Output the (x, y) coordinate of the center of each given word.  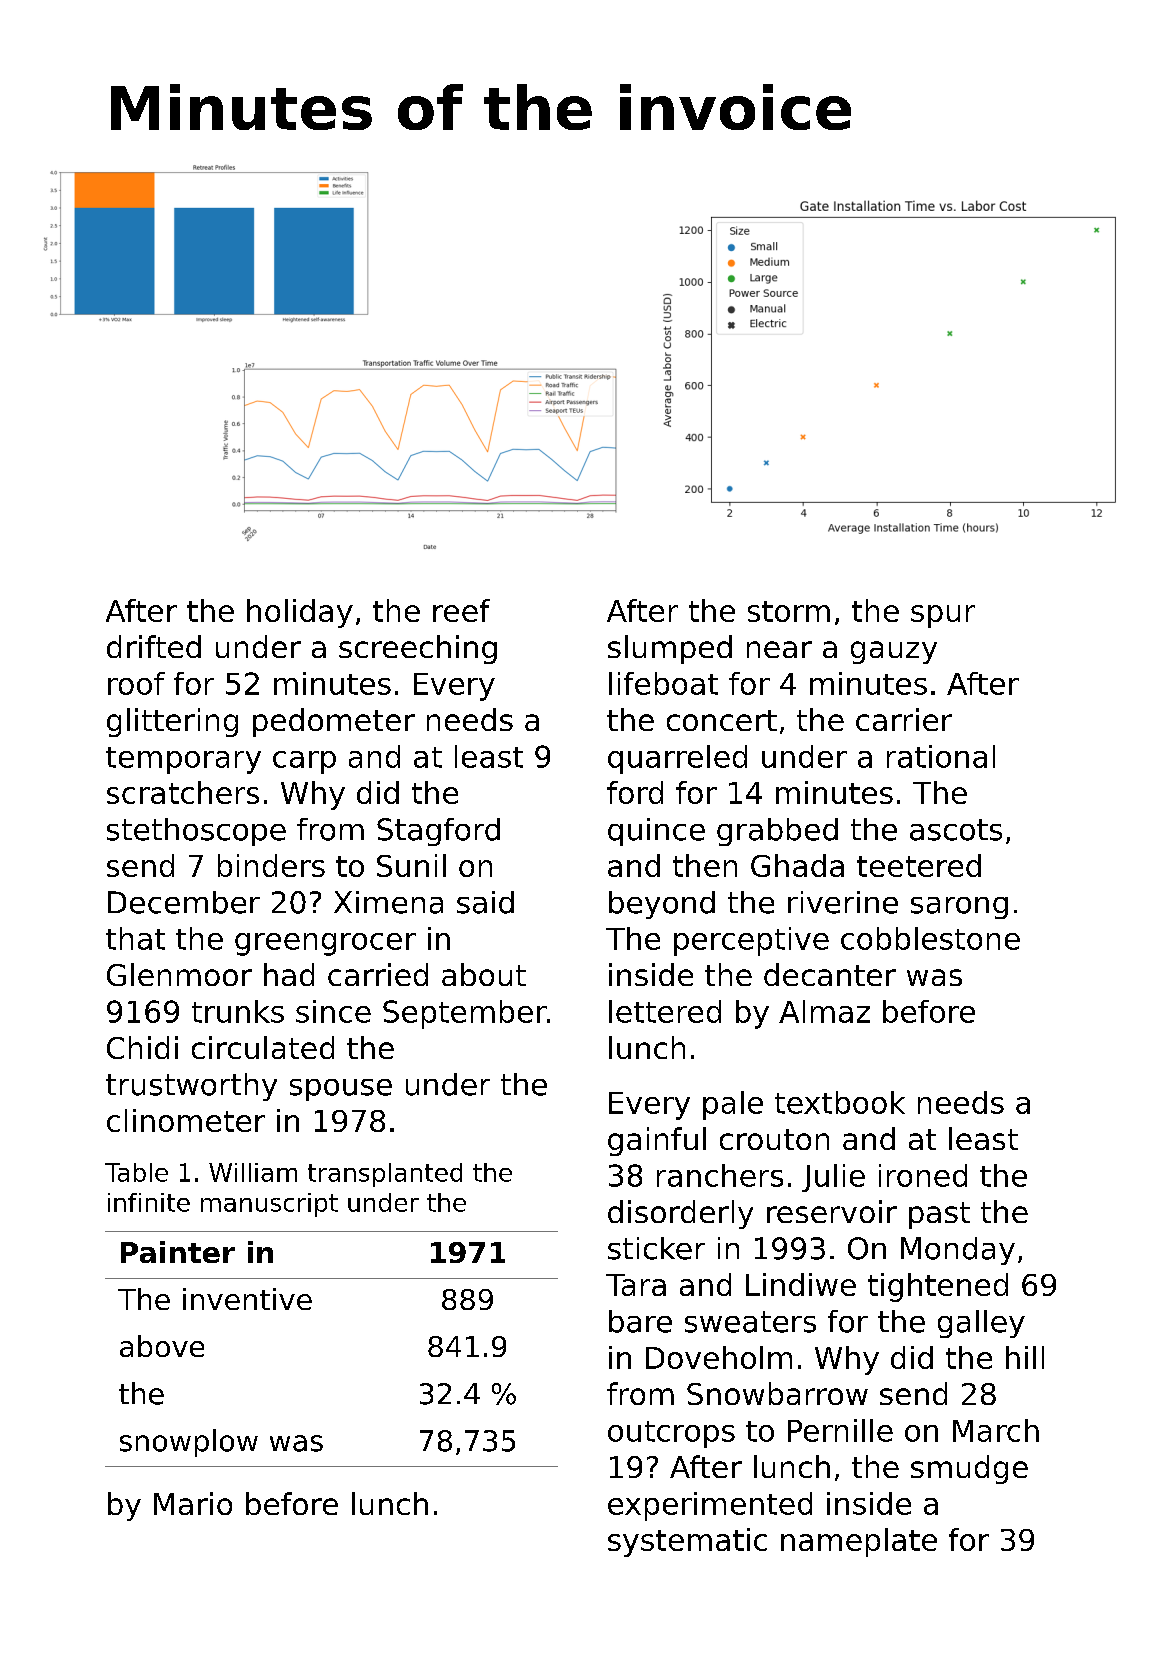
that (135, 938)
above (162, 1346)
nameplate (859, 1542)
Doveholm (719, 1357)
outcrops (671, 1434)
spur (943, 616)
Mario (193, 1503)
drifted (154, 646)
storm (789, 611)
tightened (938, 1287)
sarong (959, 908)
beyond (662, 905)
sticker (656, 1248)
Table (136, 1172)
